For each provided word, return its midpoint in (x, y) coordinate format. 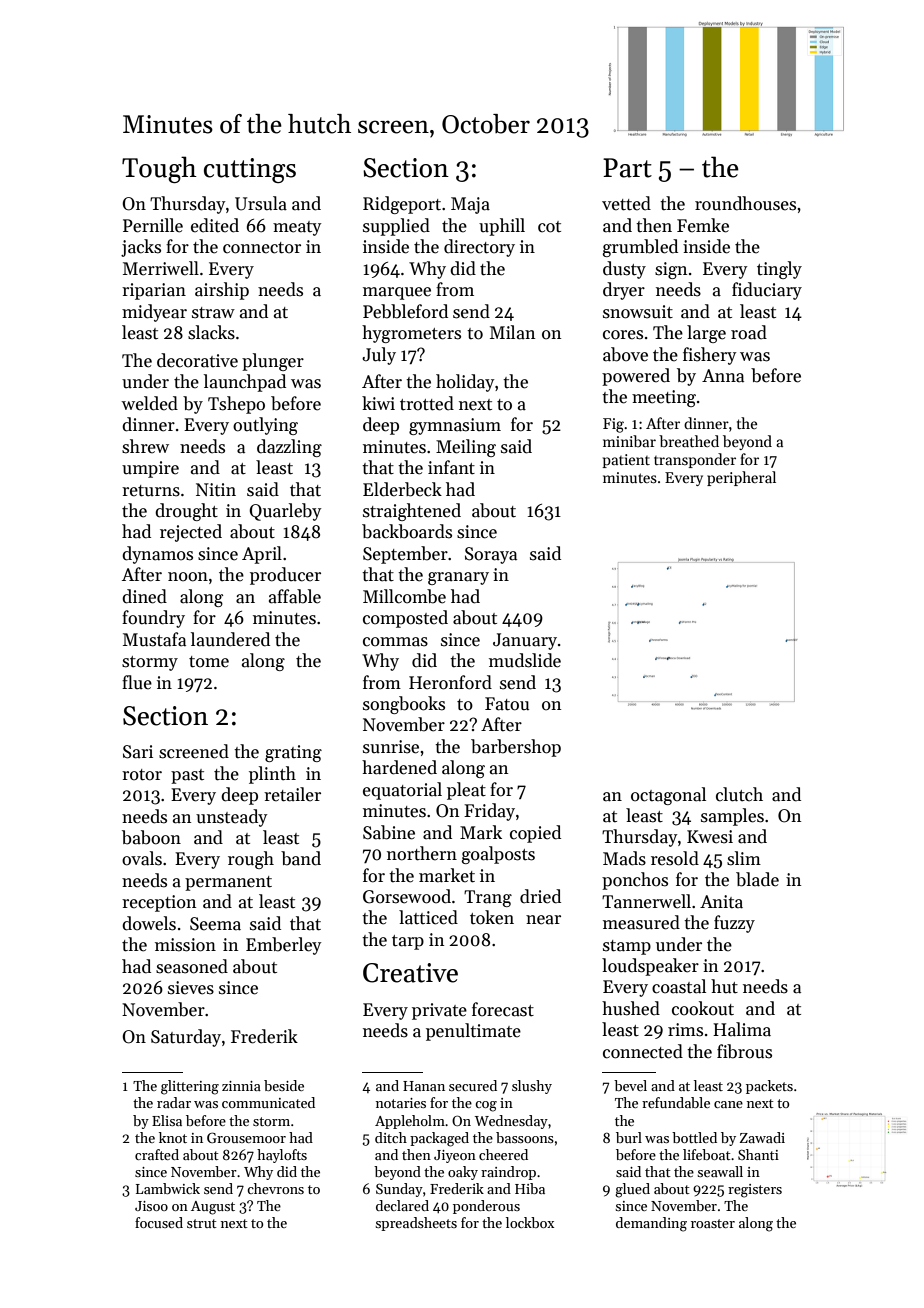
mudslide (525, 660)
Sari (138, 752)
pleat (466, 791)
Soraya (491, 555)
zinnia (241, 1086)
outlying (265, 426)
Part (627, 168)
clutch (739, 794)
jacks (141, 248)
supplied (396, 227)
